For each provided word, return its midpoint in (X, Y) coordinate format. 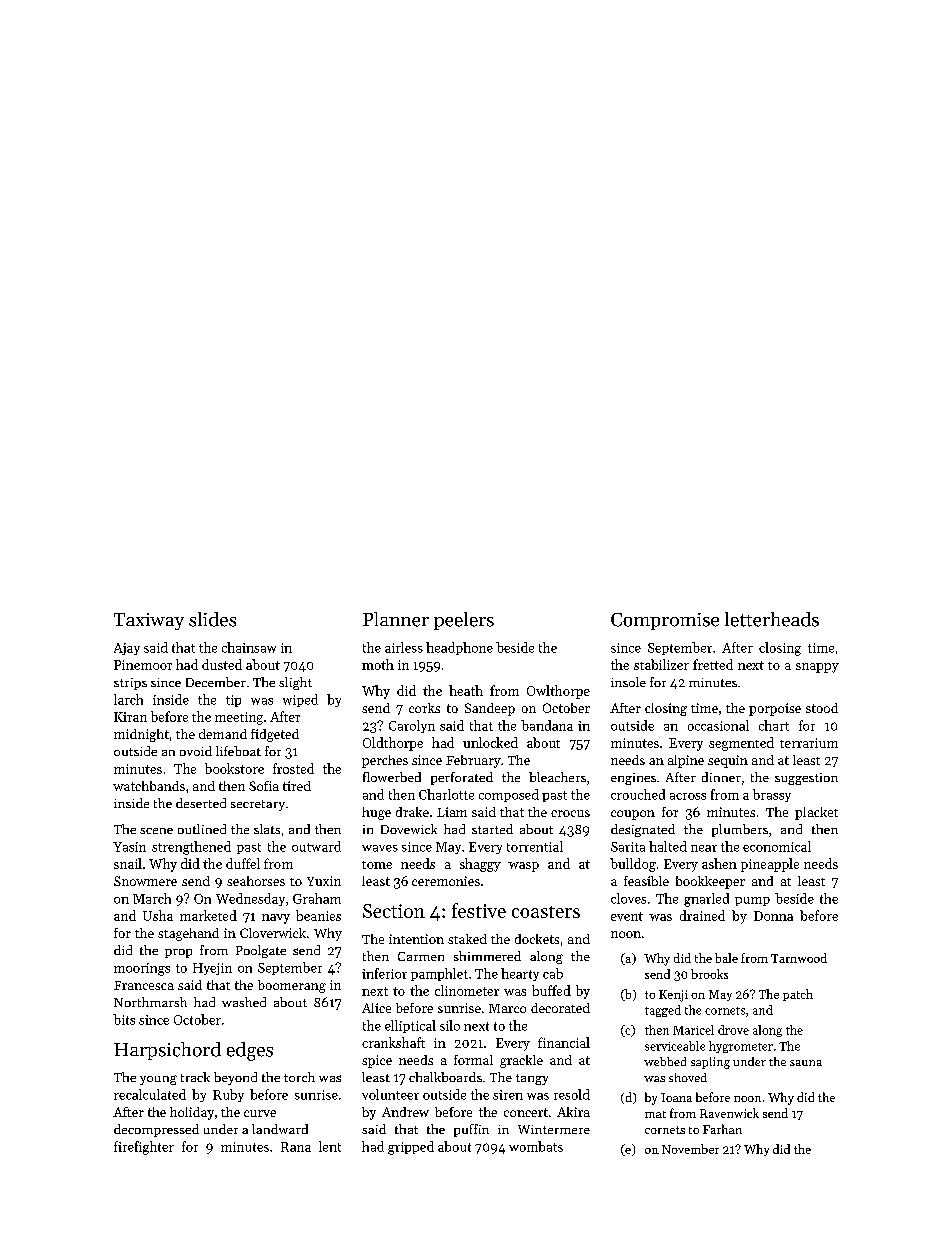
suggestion (806, 779)
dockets (537, 939)
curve (260, 1113)
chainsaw (249, 647)
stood (822, 708)
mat (655, 1114)
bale (726, 958)
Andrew (405, 1112)
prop (178, 953)
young (158, 1080)
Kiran (130, 717)
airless (404, 647)
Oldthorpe (393, 744)
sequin (728, 761)
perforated (462, 778)
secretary (258, 805)
